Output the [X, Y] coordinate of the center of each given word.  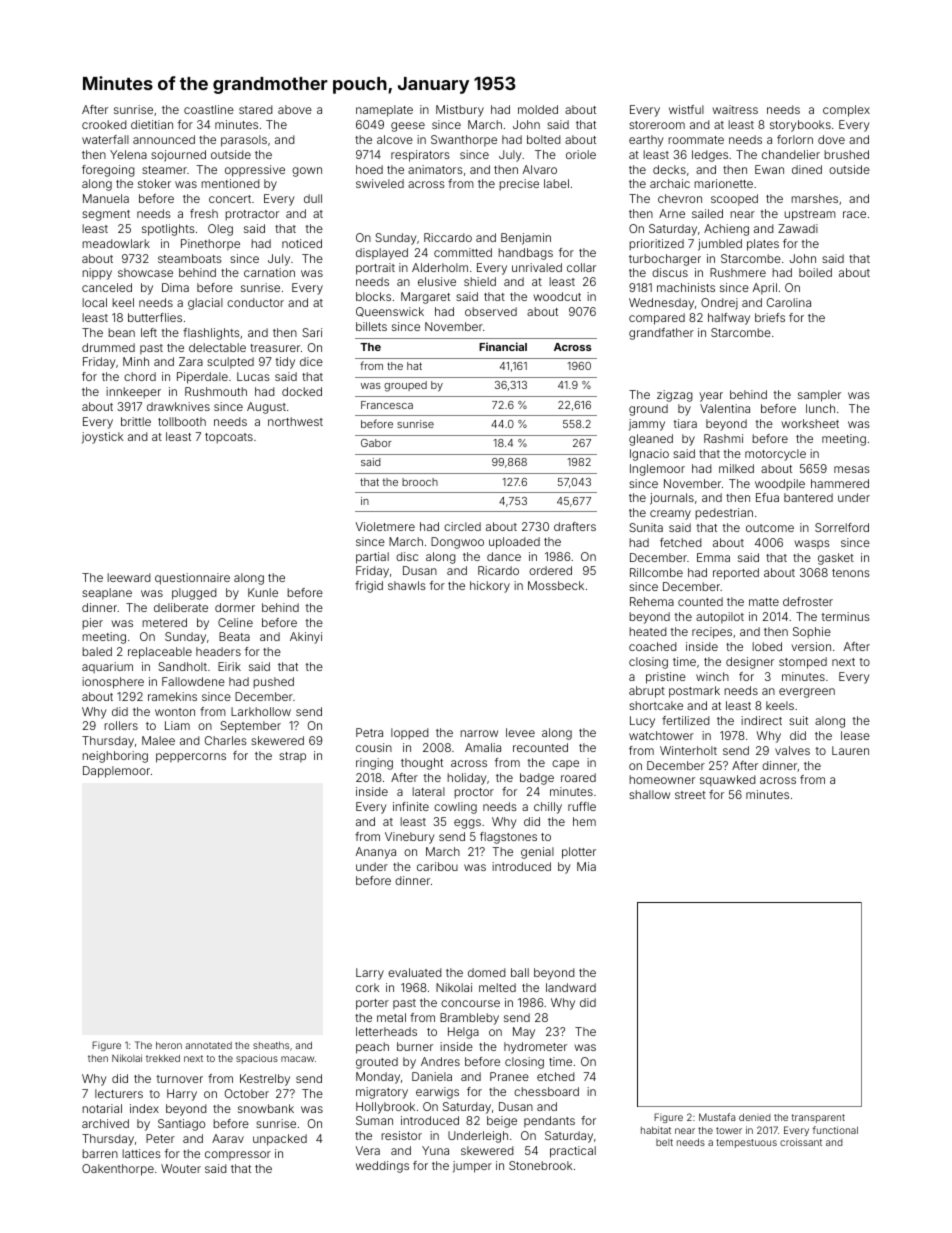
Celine [235, 622]
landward [571, 987]
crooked [104, 124]
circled [462, 526]
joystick [102, 438]
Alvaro [540, 169]
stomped [803, 663]
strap [292, 757]
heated [648, 631]
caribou [437, 866]
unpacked [280, 1140]
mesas [852, 469]
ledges [710, 156]
